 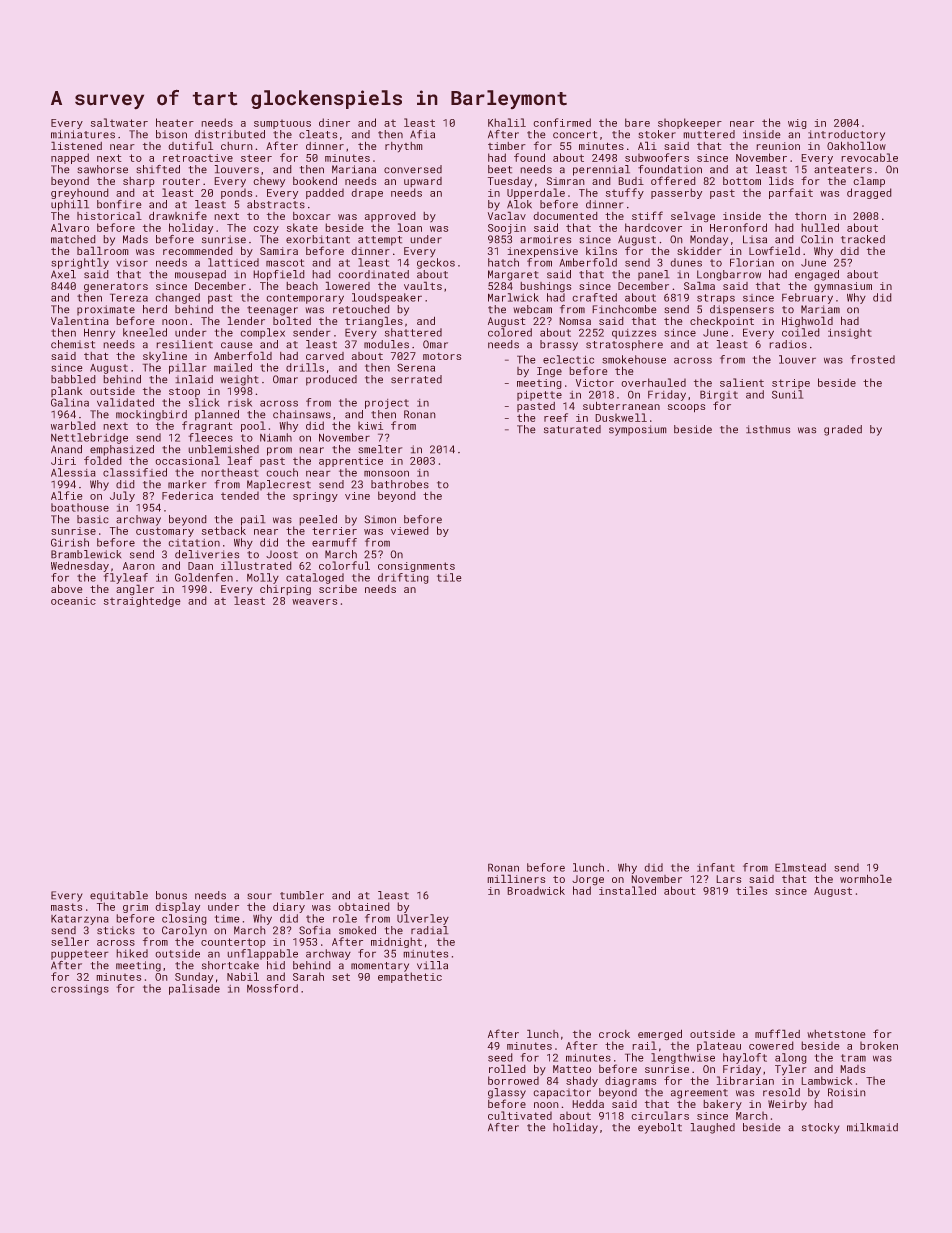 What do you see at coordinates (80, 990) in the document?
I see `crossings` at bounding box center [80, 990].
